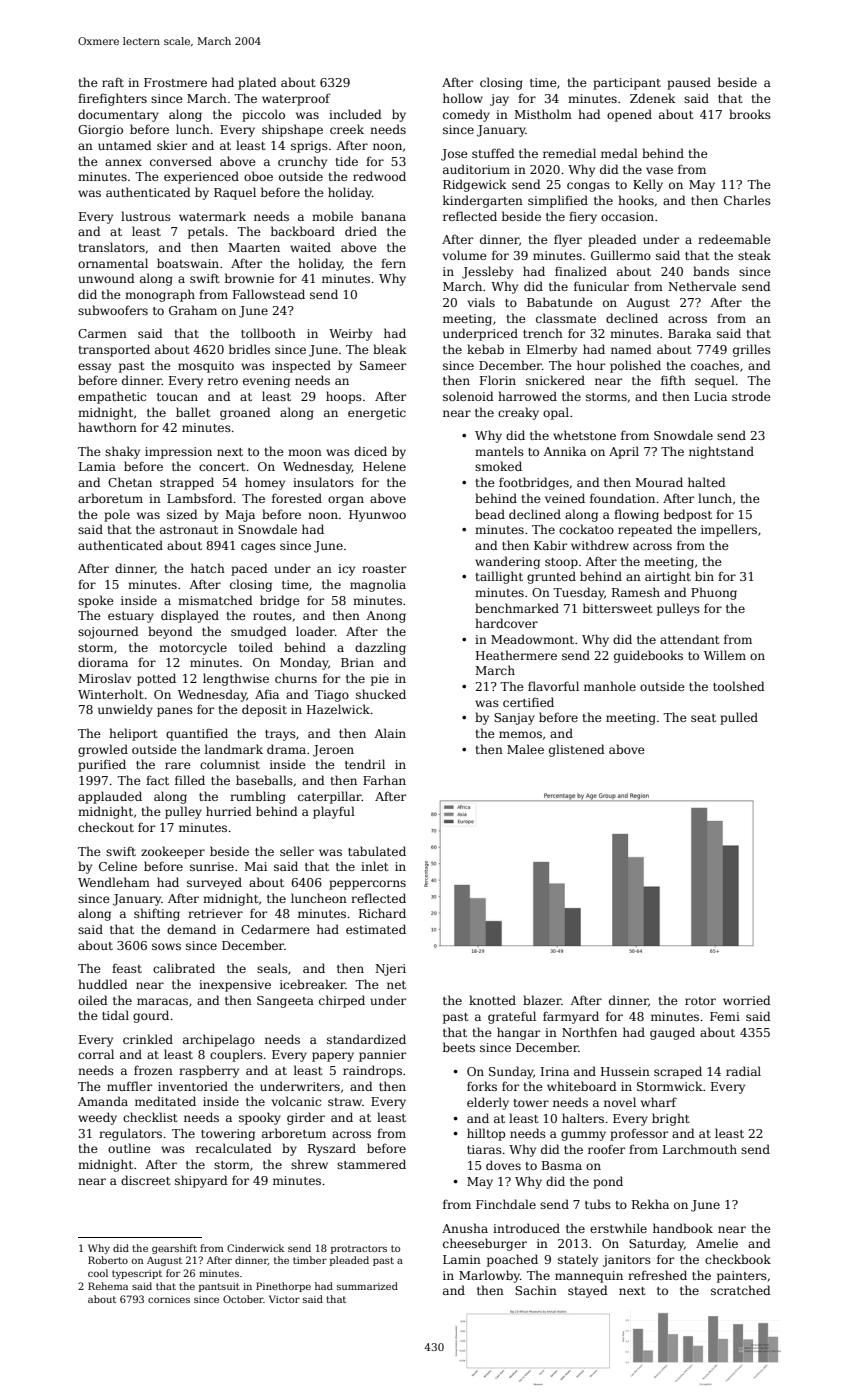 The width and height of the image is (849, 1400). What do you see at coordinates (490, 514) in the image?
I see `bead` at bounding box center [490, 514].
